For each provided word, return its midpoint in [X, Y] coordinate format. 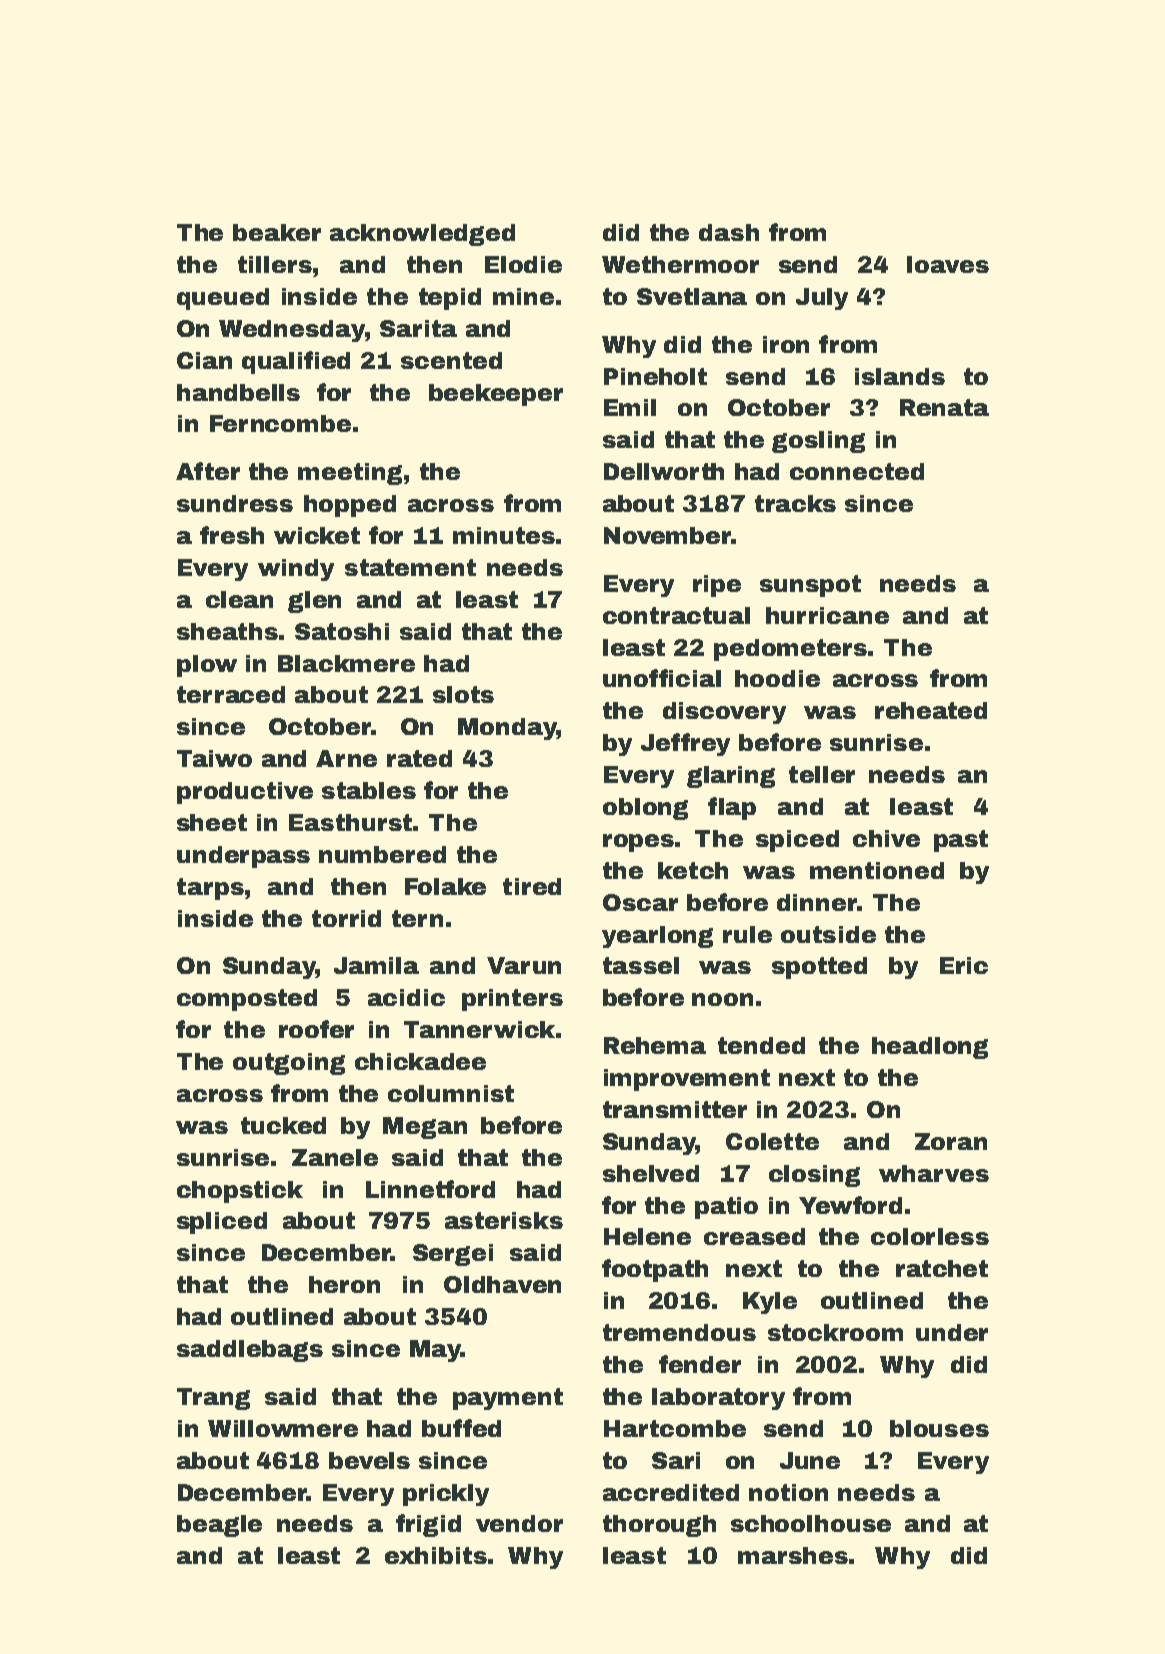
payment [508, 1399]
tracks [795, 503]
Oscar [640, 902]
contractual [676, 615]
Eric [964, 965]
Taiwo [214, 758]
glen [314, 602]
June [810, 1460]
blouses [939, 1428]
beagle [219, 1526]
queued [223, 299]
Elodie [523, 264]
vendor [519, 1523]
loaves [948, 264]
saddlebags [250, 1351]
